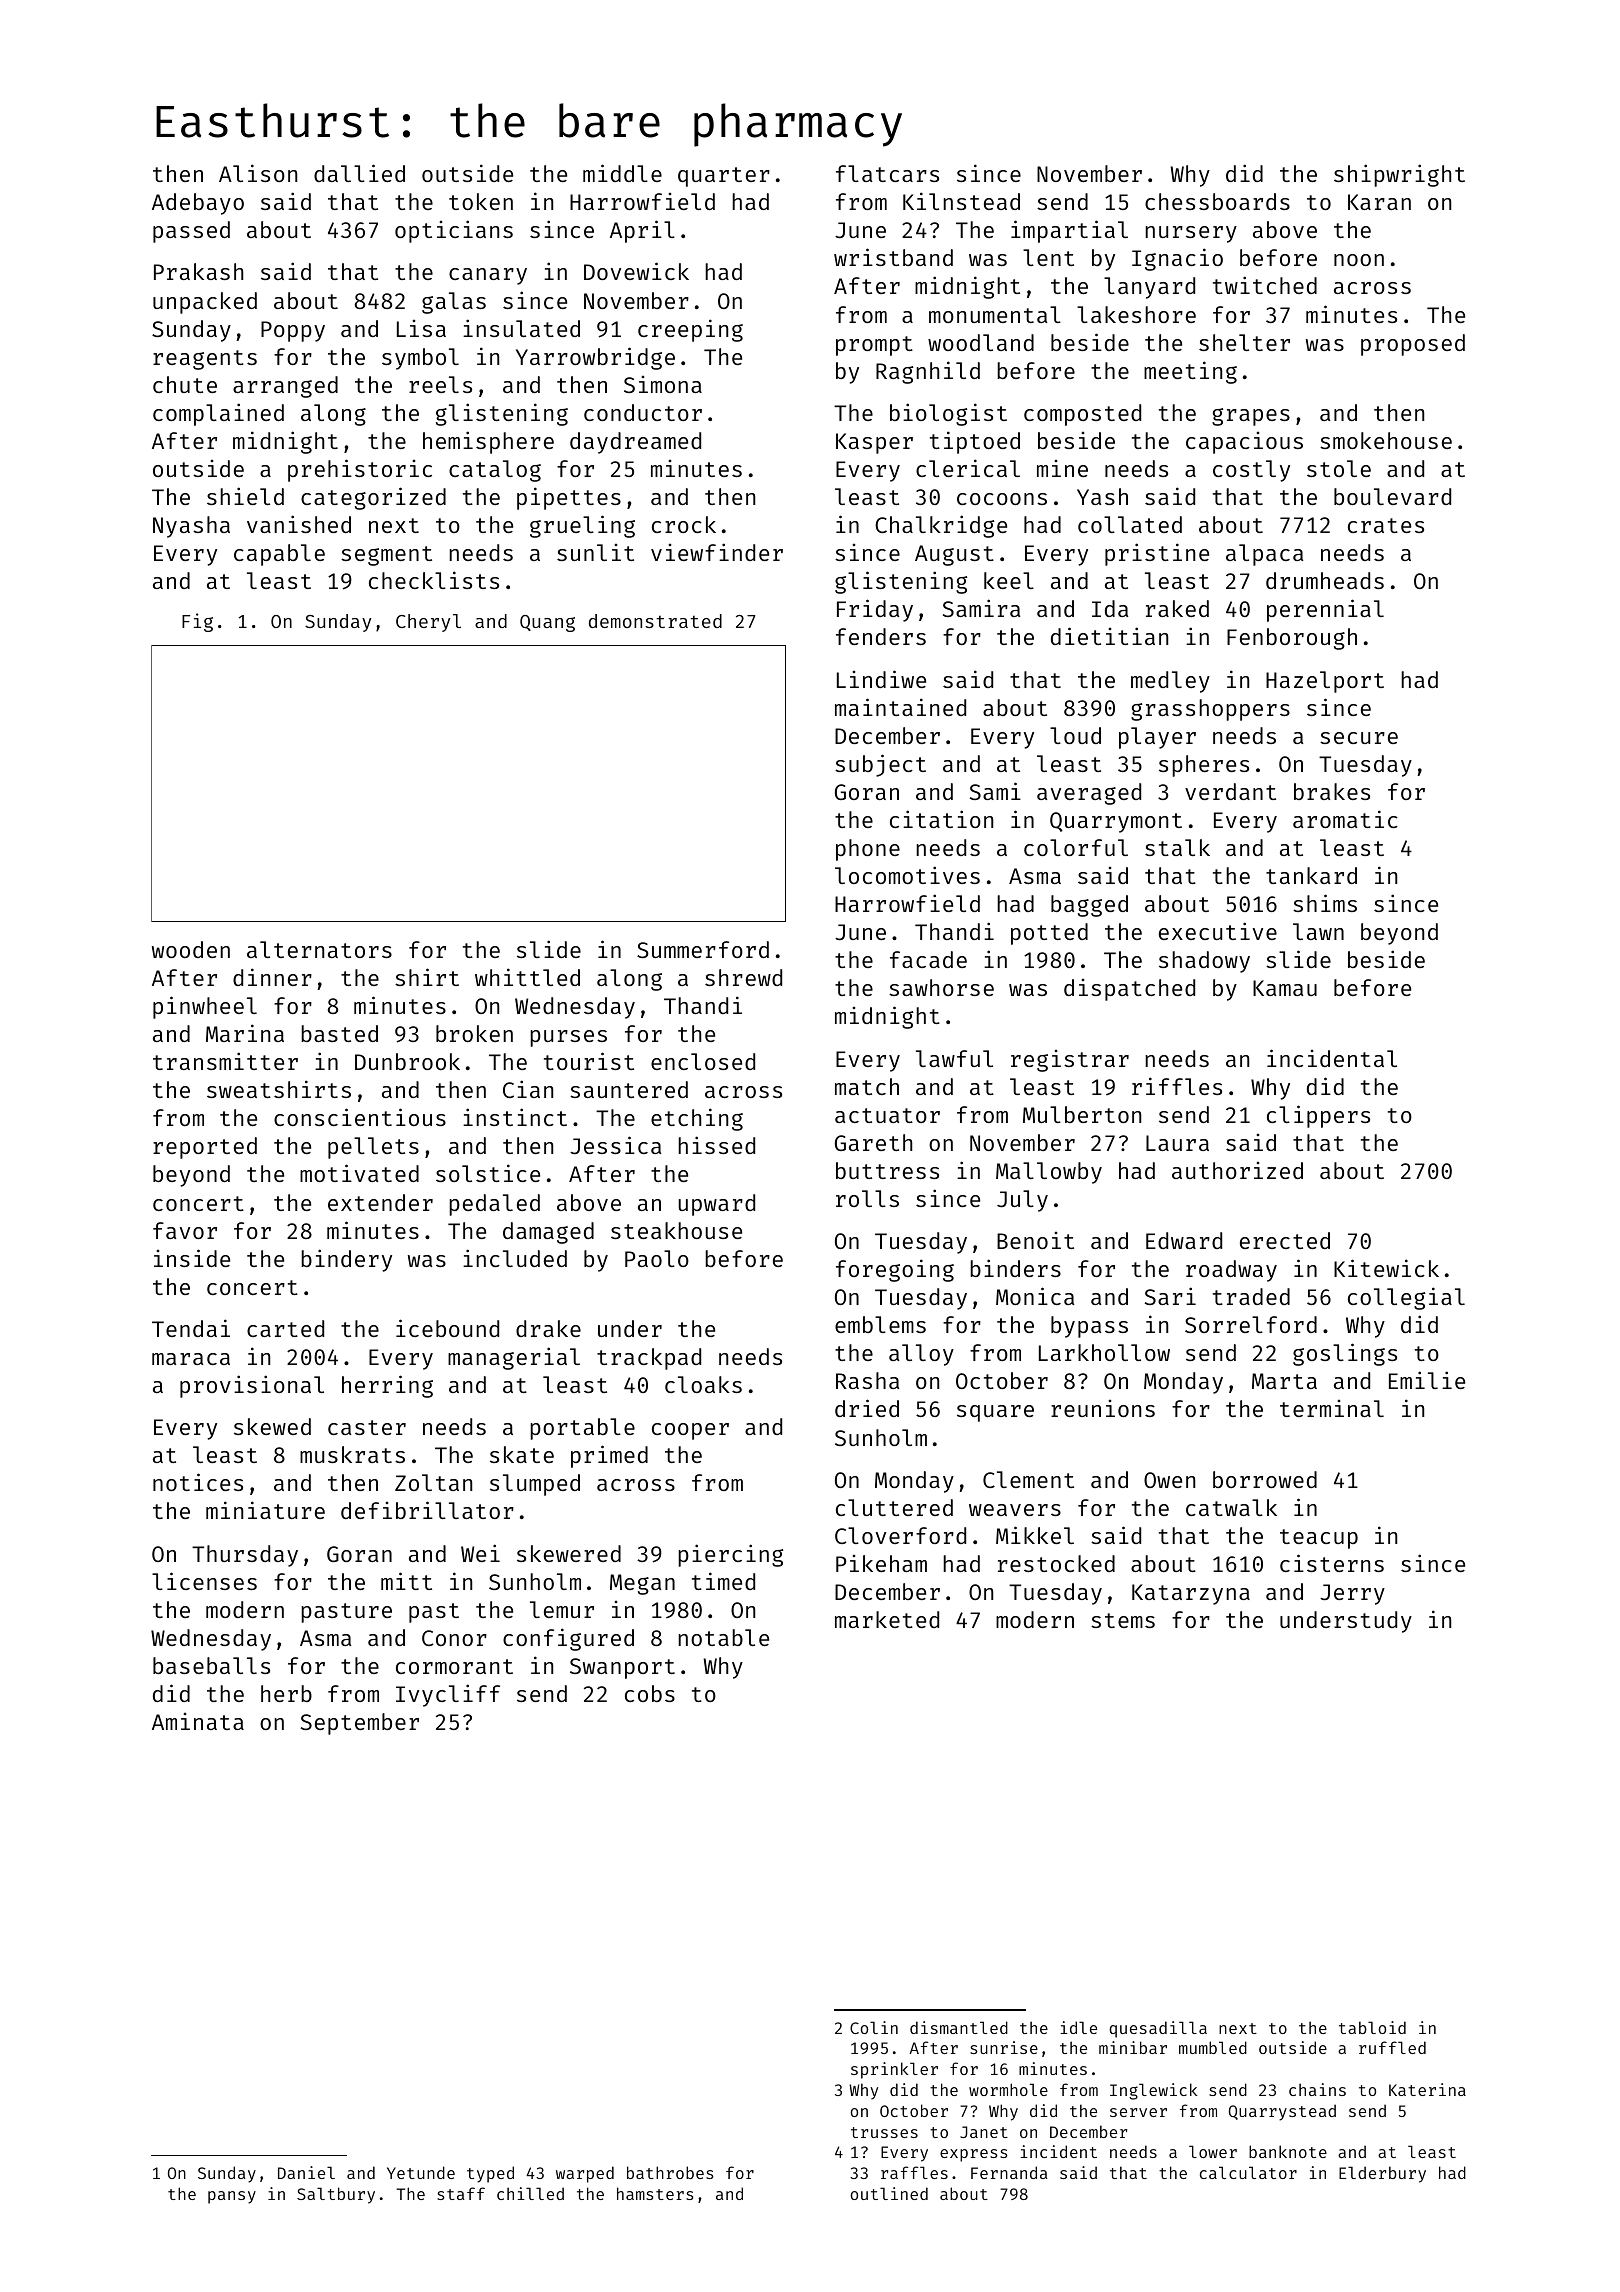 This page has height=2292, width=1620. What do you see at coordinates (893, 257) in the page?
I see `wristband` at bounding box center [893, 257].
